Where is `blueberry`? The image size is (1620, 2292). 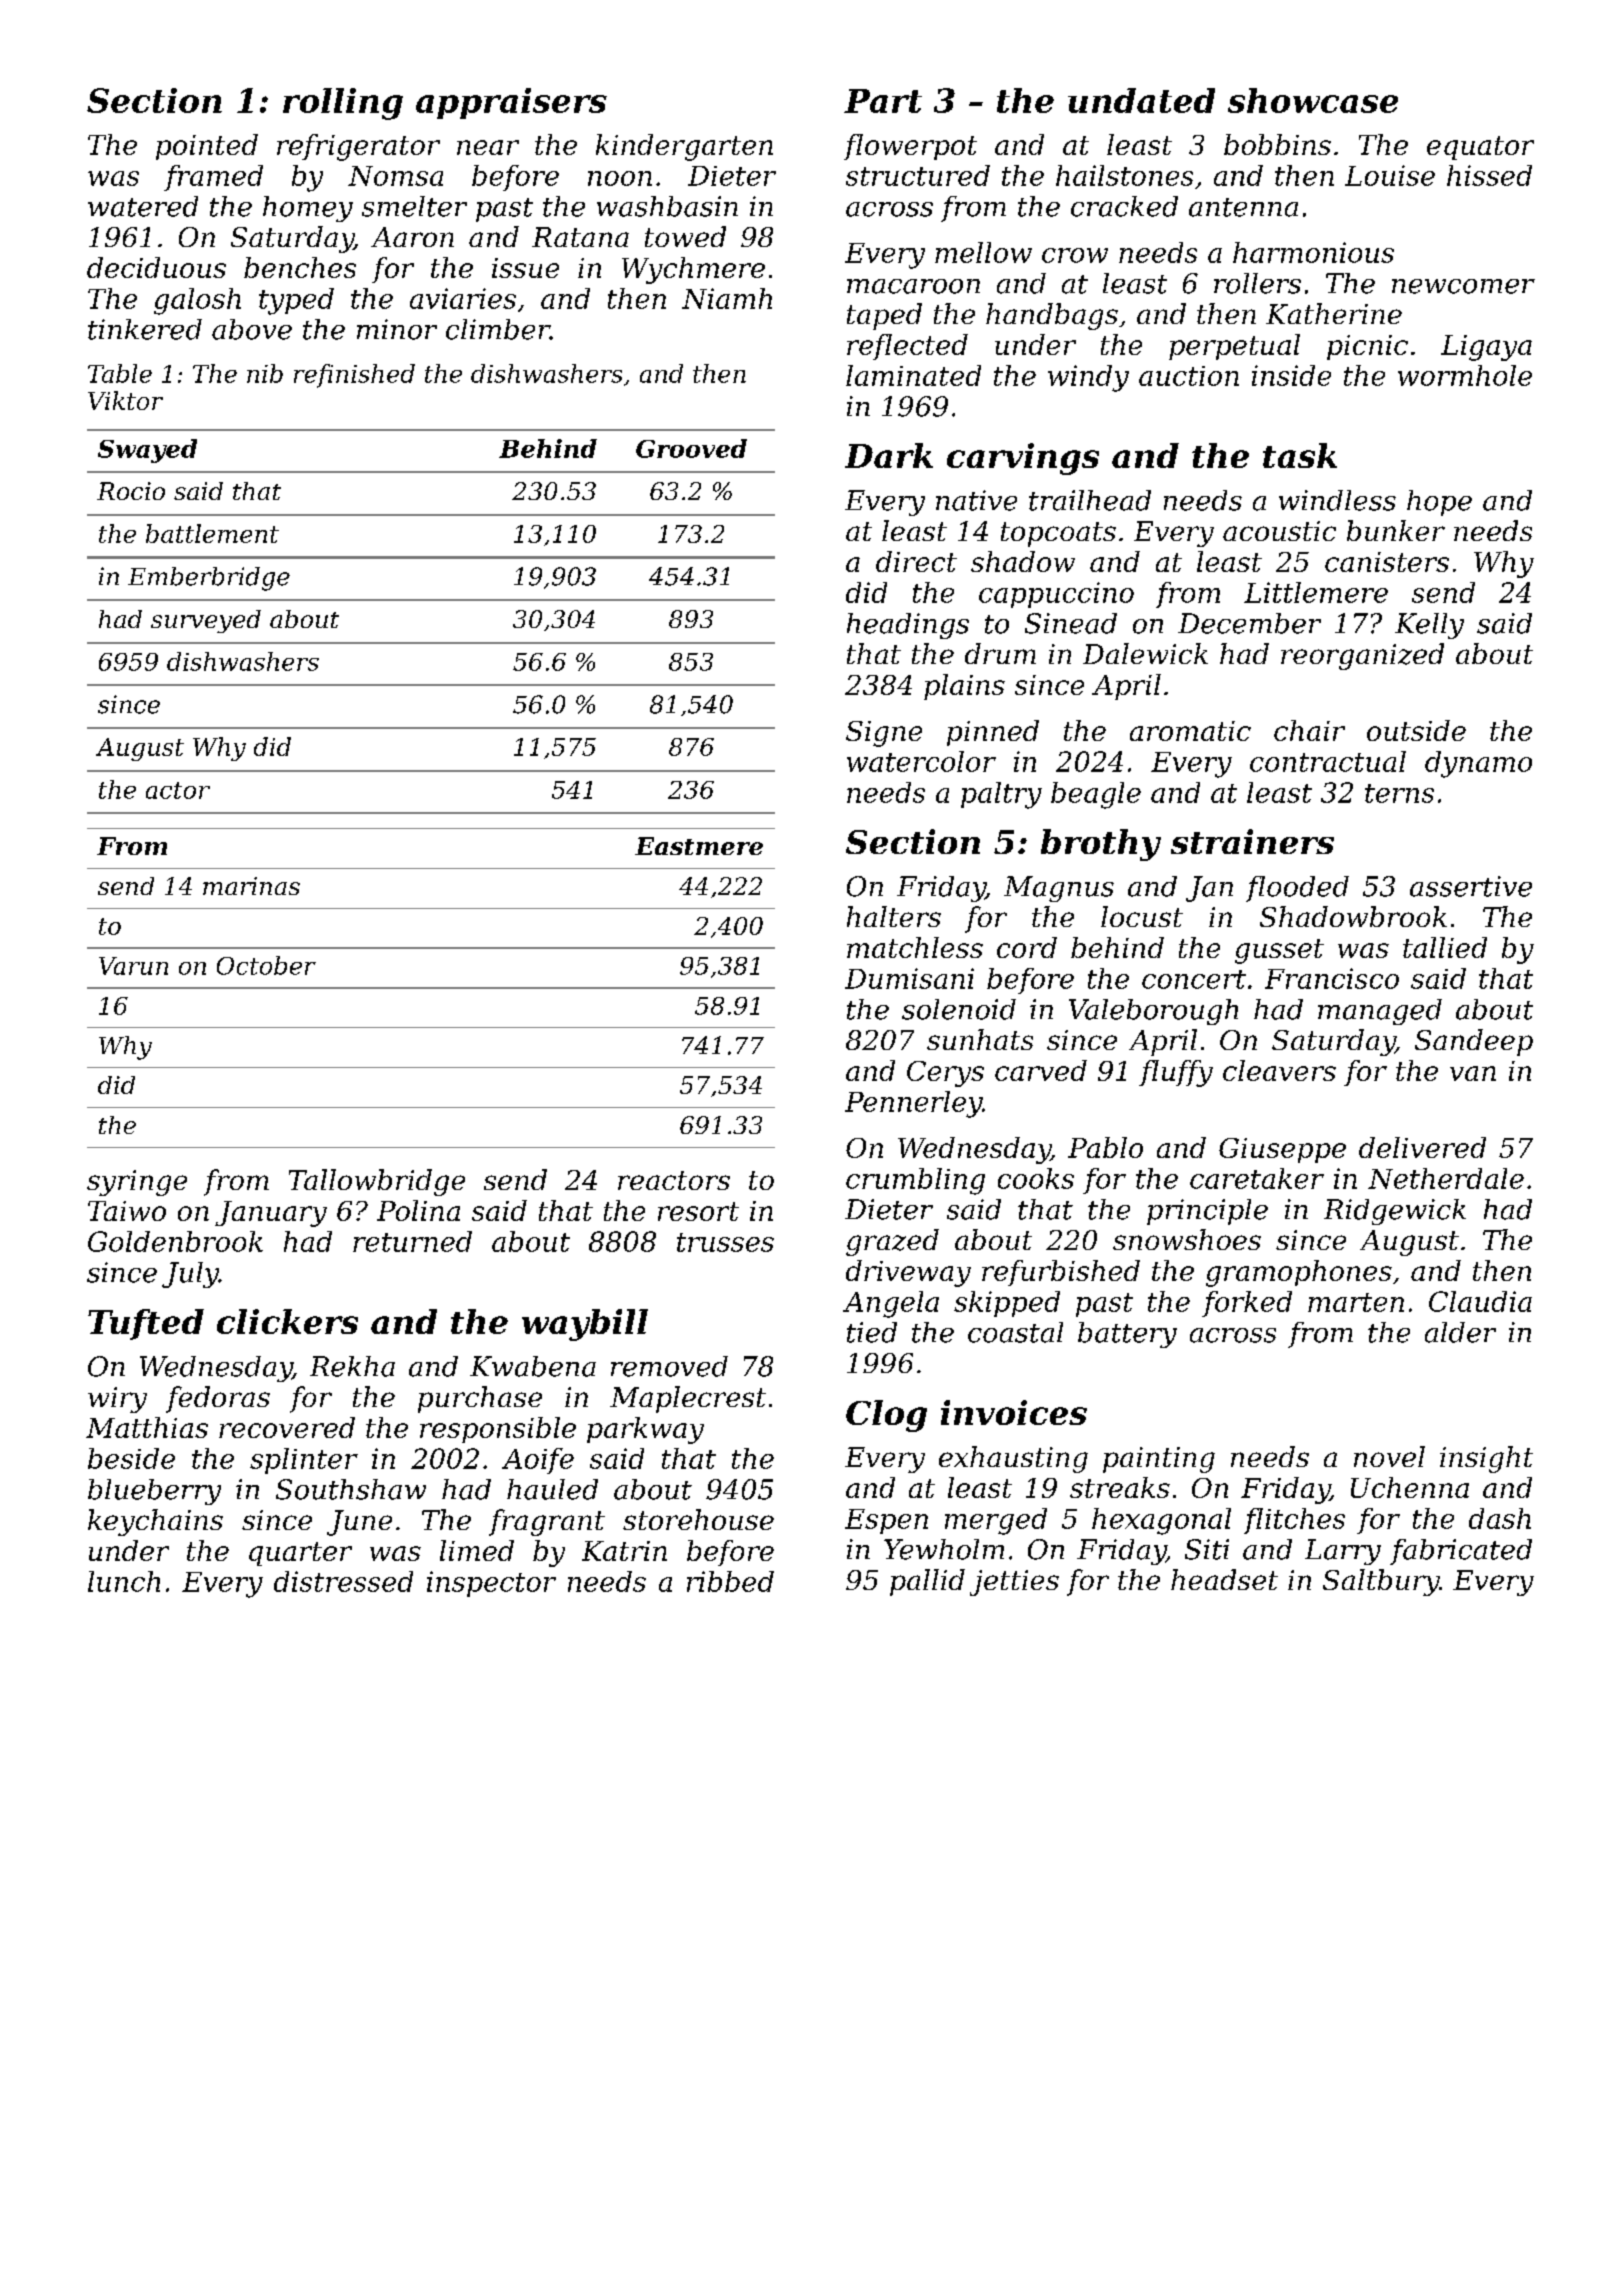
blueberry is located at coordinates (154, 1492).
